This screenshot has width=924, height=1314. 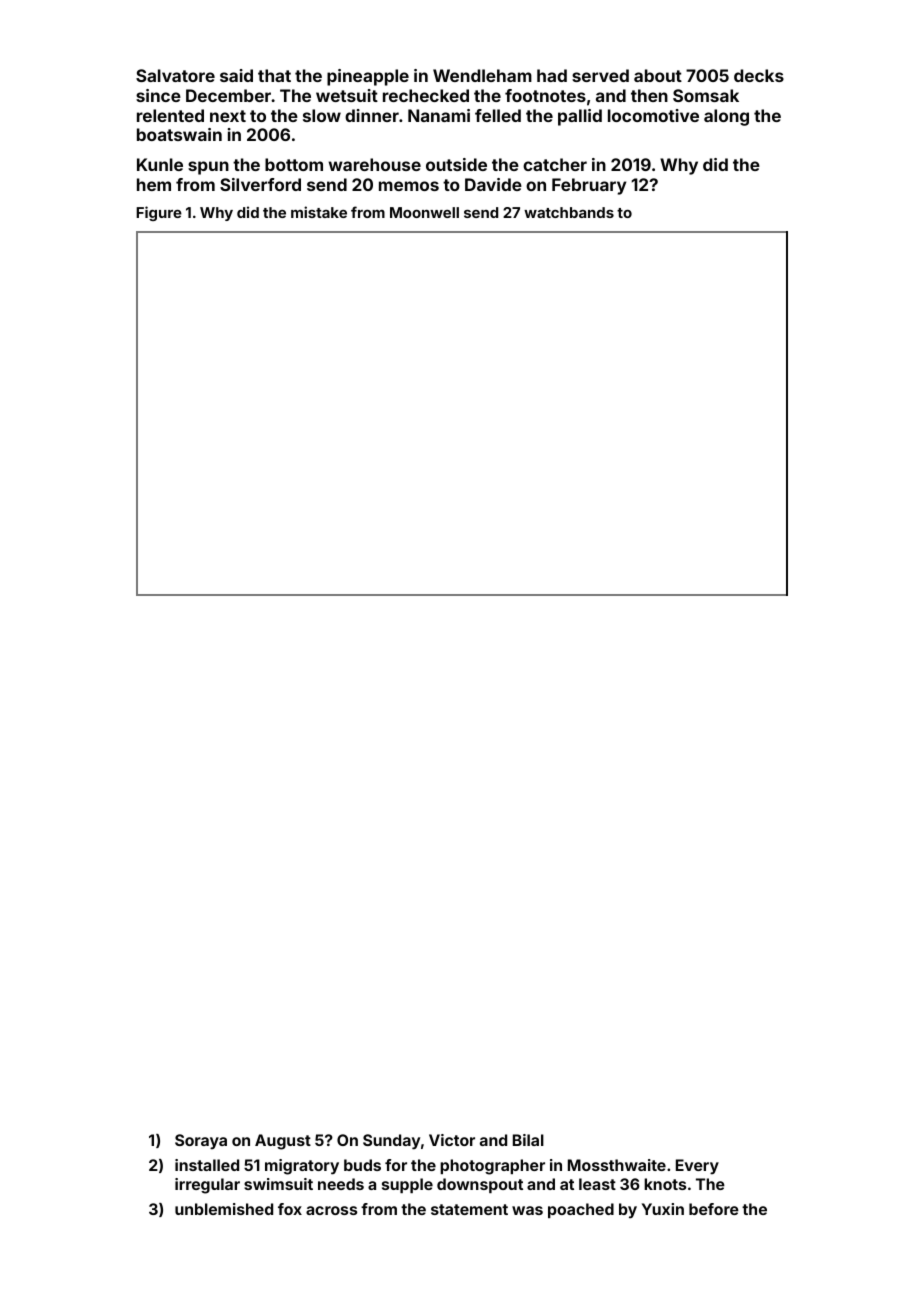 What do you see at coordinates (569, 212) in the screenshot?
I see `watchbands` at bounding box center [569, 212].
